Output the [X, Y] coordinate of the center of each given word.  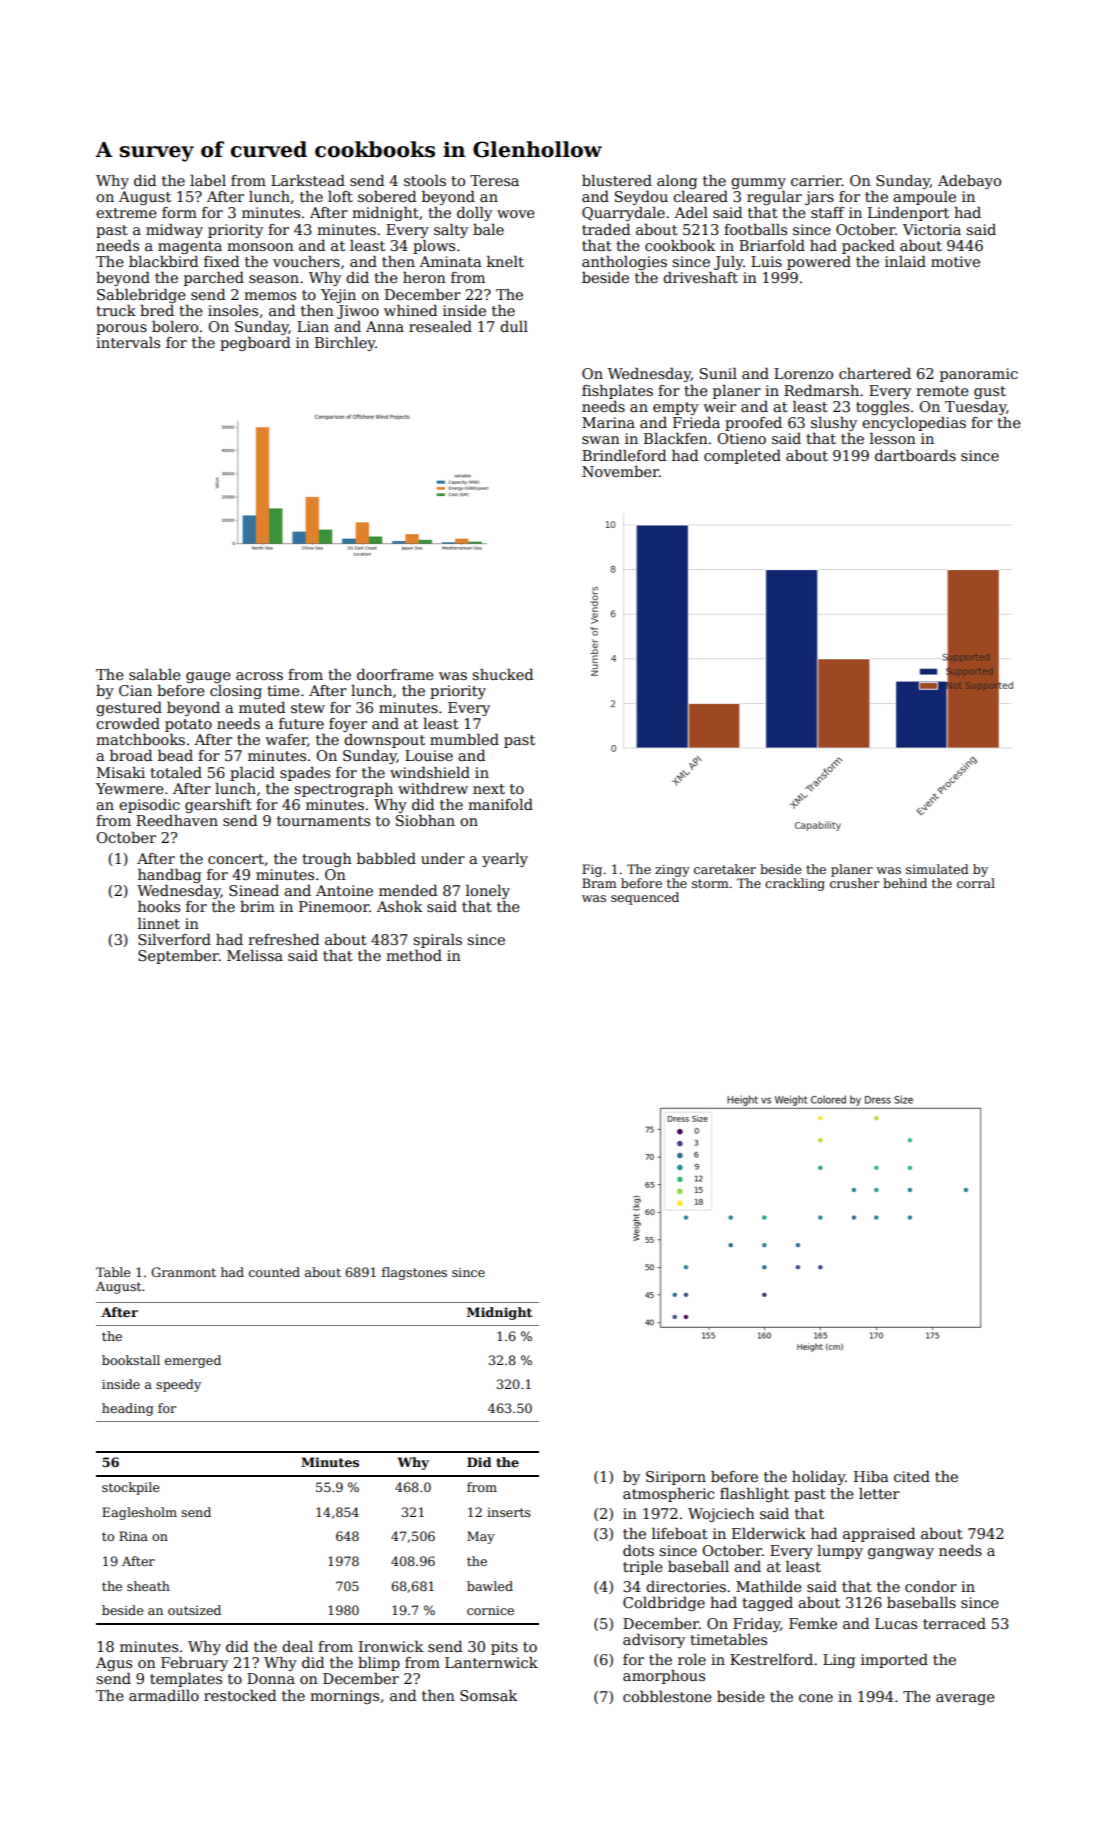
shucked [502, 674]
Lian [313, 326]
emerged [193, 1361]
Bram [599, 883]
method [414, 955]
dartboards [915, 455]
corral [976, 883]
